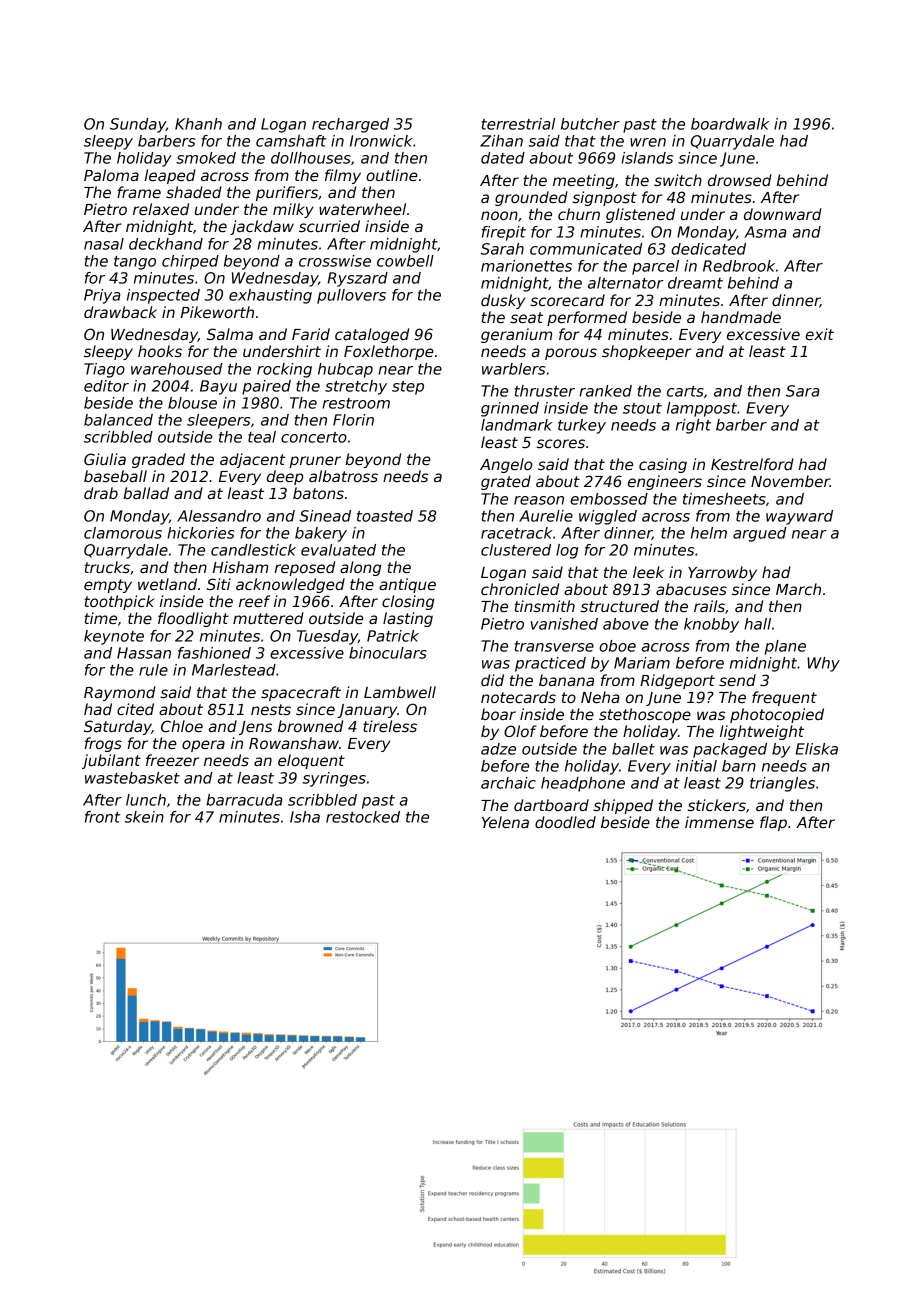 Image resolution: width=924 pixels, height=1308 pixels. What do you see at coordinates (287, 193) in the image?
I see `purifiers` at bounding box center [287, 193].
